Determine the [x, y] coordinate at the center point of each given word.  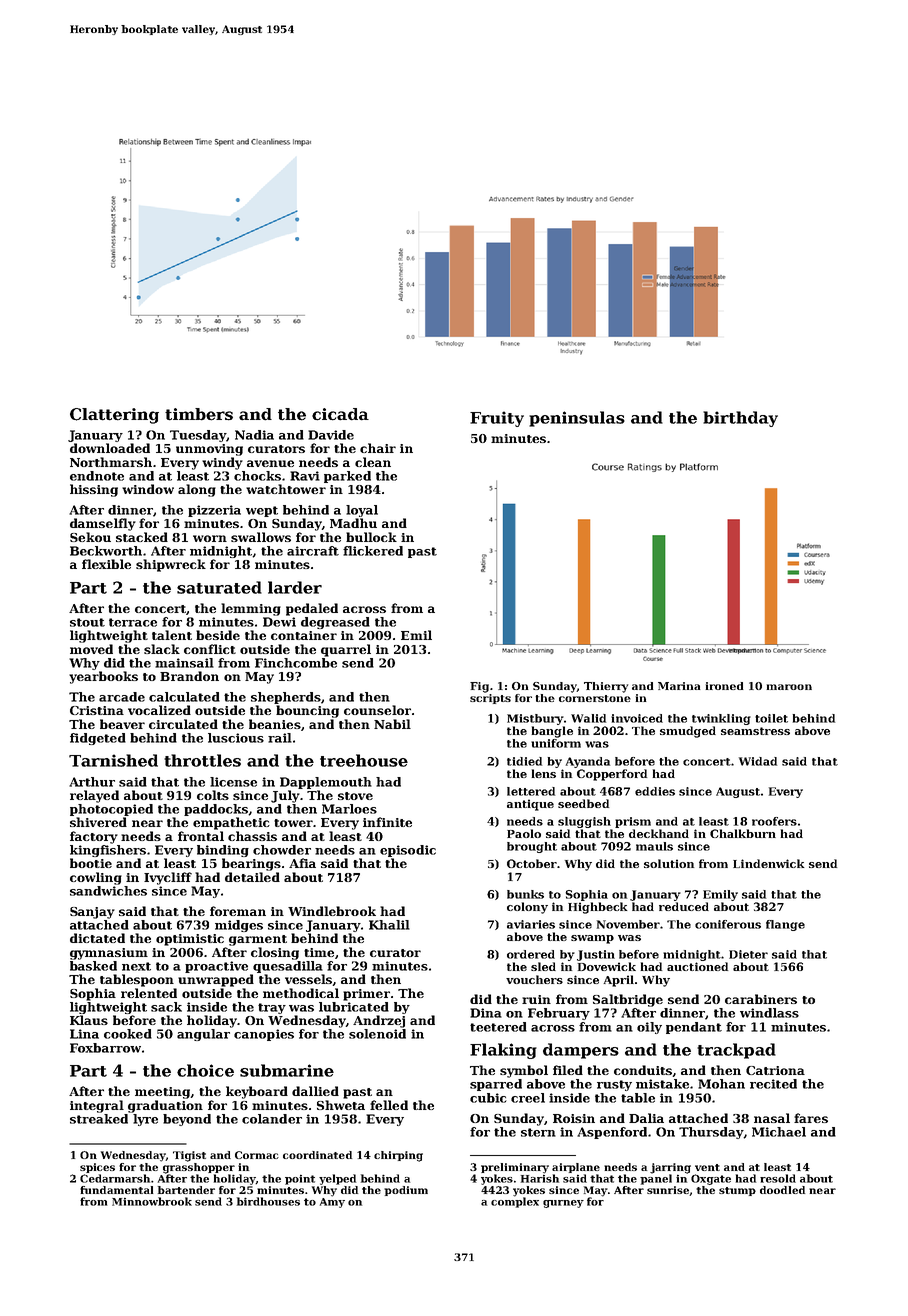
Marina [679, 686]
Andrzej [379, 1021]
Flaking [503, 1051]
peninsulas [577, 419]
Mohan [721, 1084]
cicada [340, 414]
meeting [162, 1093]
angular [203, 1035]
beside [218, 635]
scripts [490, 699]
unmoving [209, 450]
